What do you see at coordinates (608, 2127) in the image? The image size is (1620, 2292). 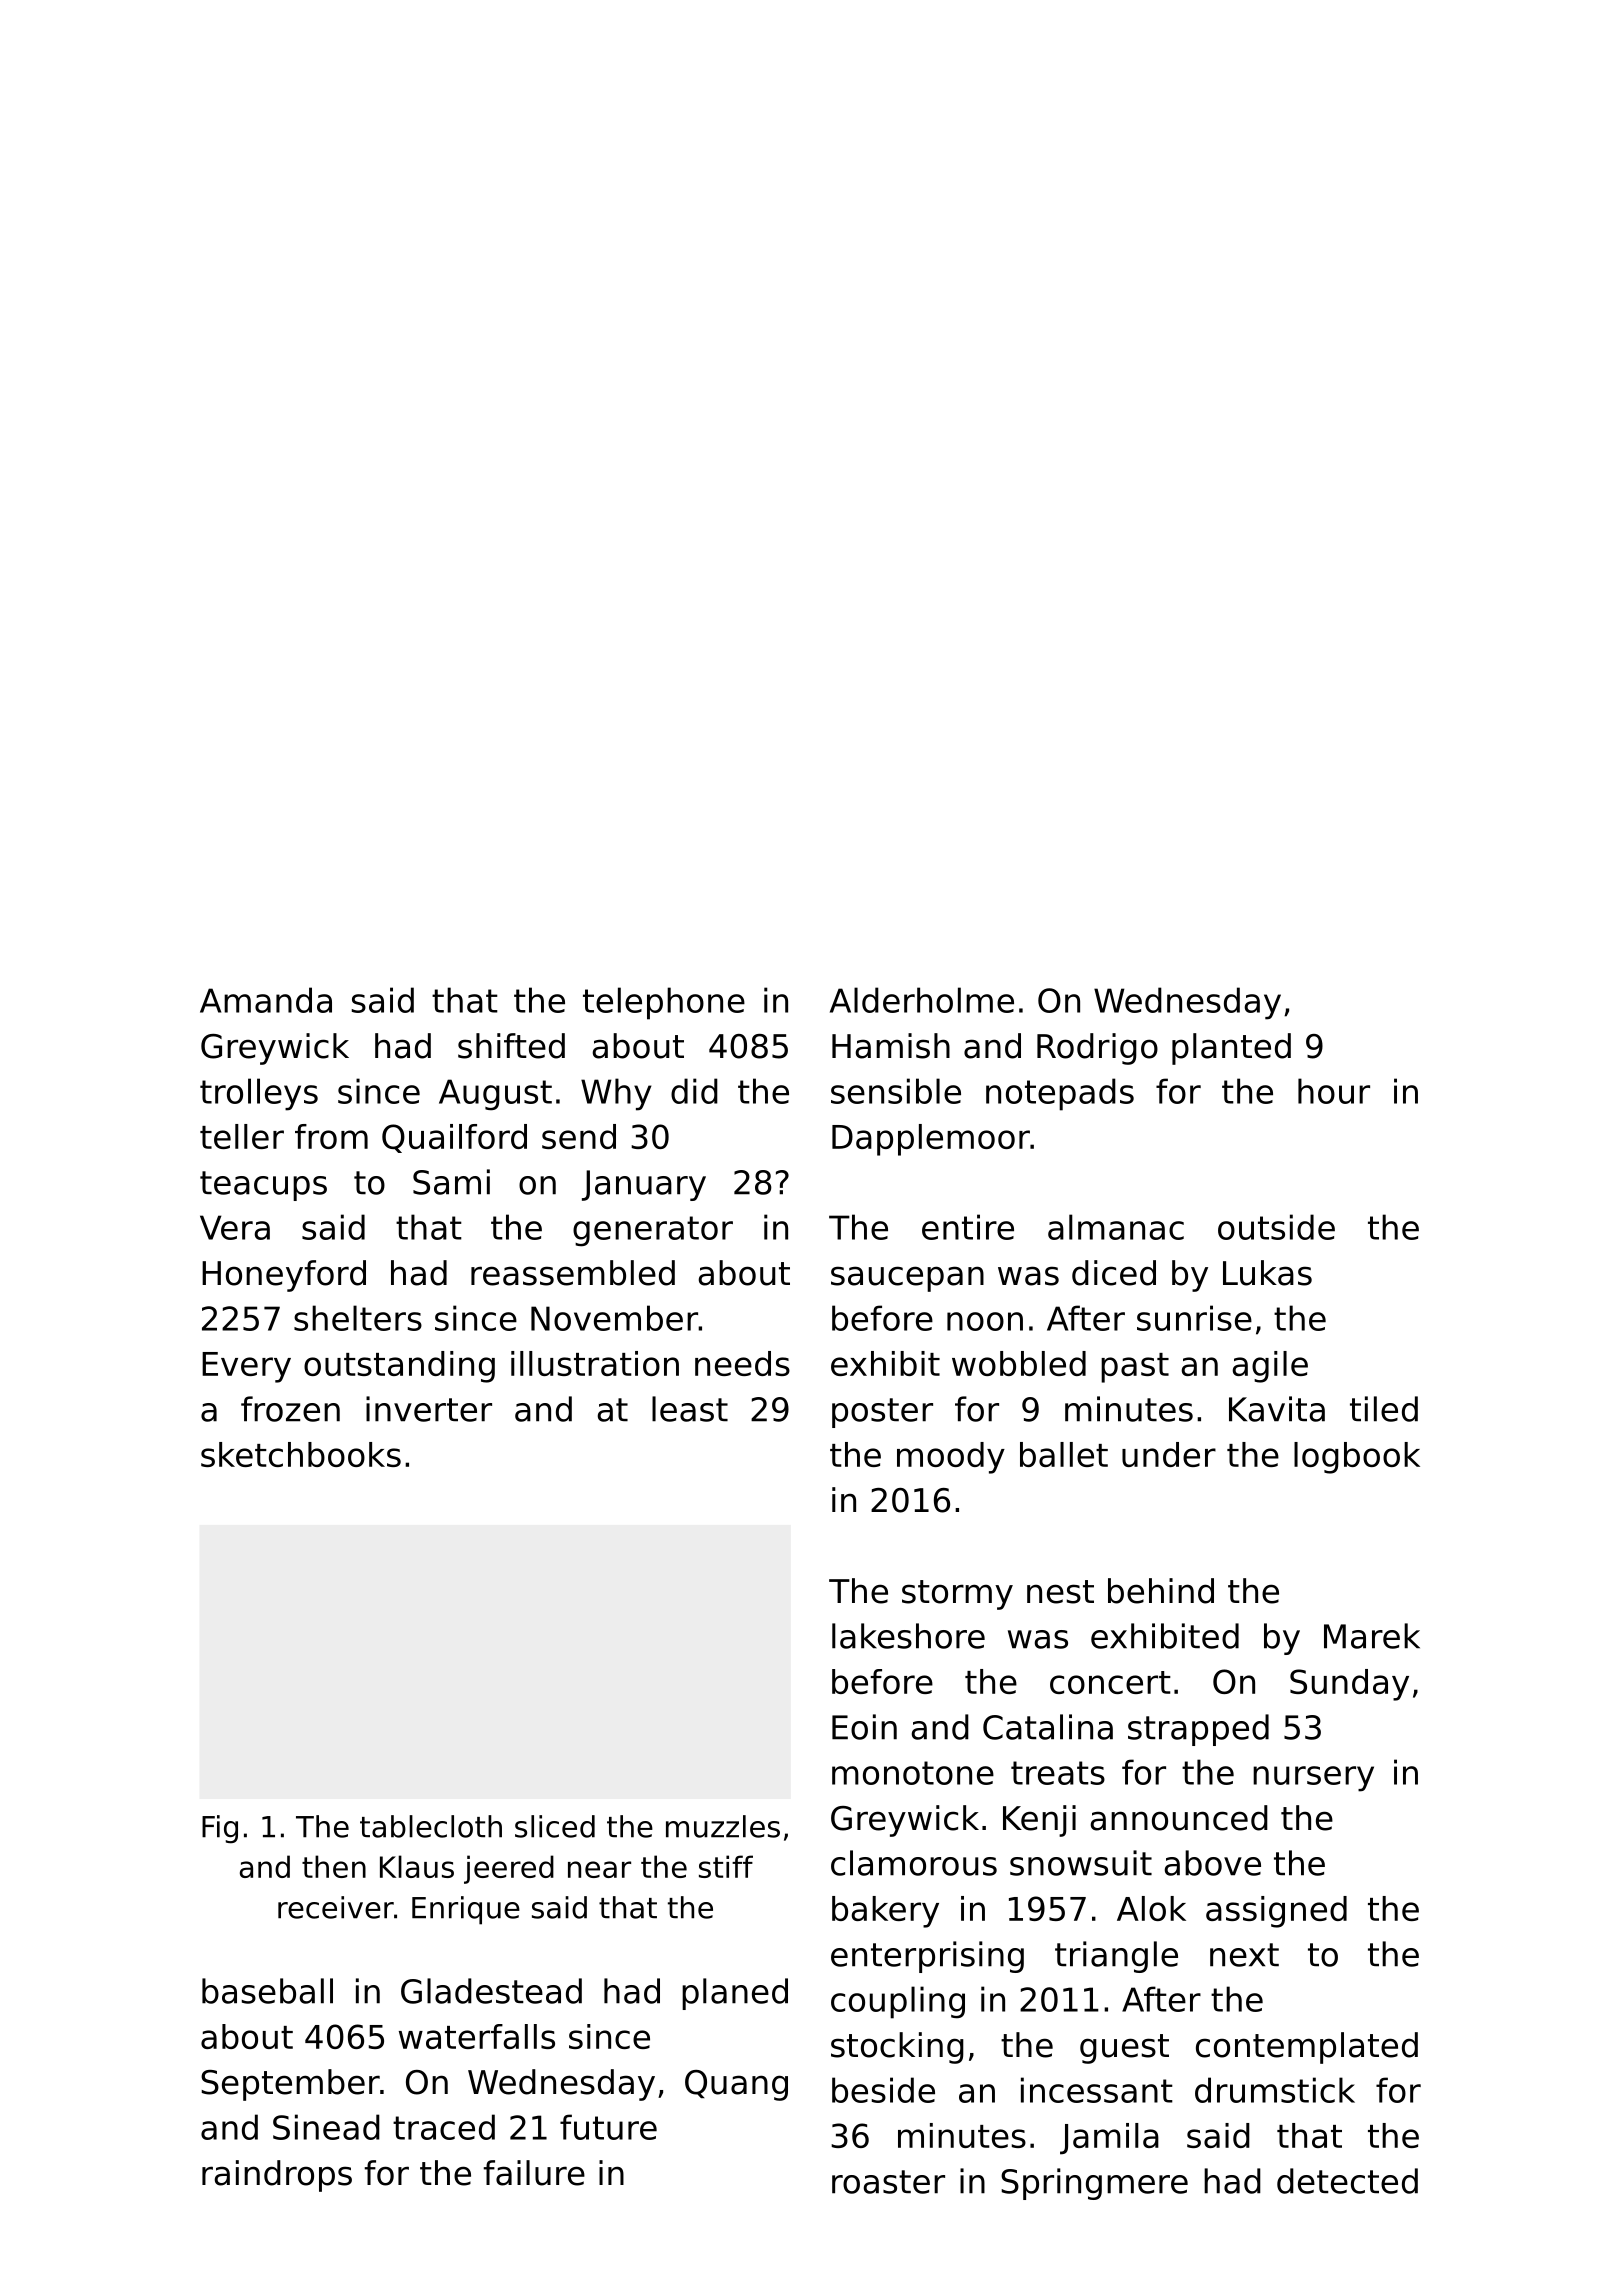 I see `future` at bounding box center [608, 2127].
